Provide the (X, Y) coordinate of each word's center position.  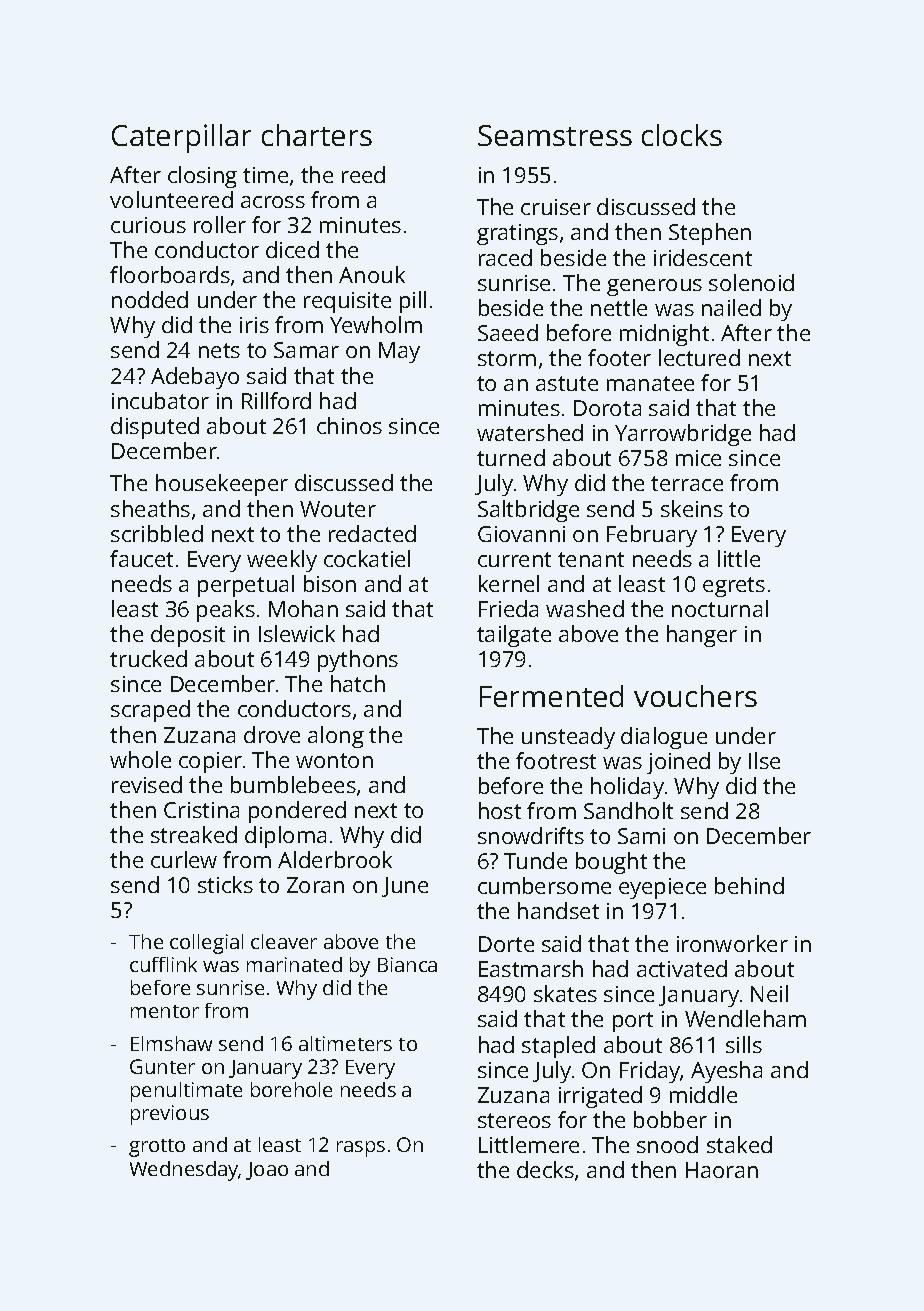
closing (202, 177)
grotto (157, 1148)
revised (147, 784)
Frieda (508, 608)
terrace (687, 483)
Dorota (607, 408)
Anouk (372, 274)
